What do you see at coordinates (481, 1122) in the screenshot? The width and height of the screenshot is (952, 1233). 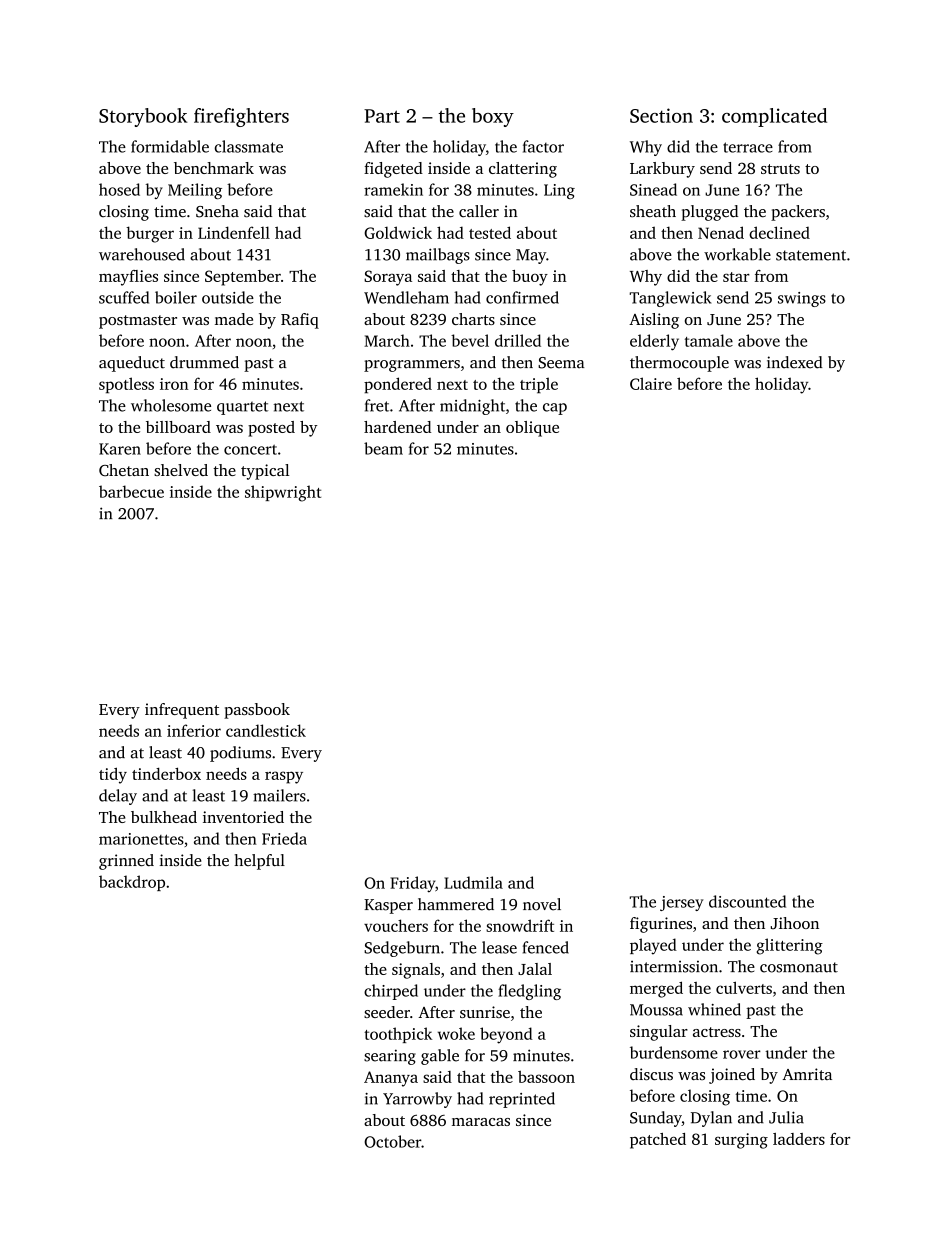 I see `maracas` at bounding box center [481, 1122].
